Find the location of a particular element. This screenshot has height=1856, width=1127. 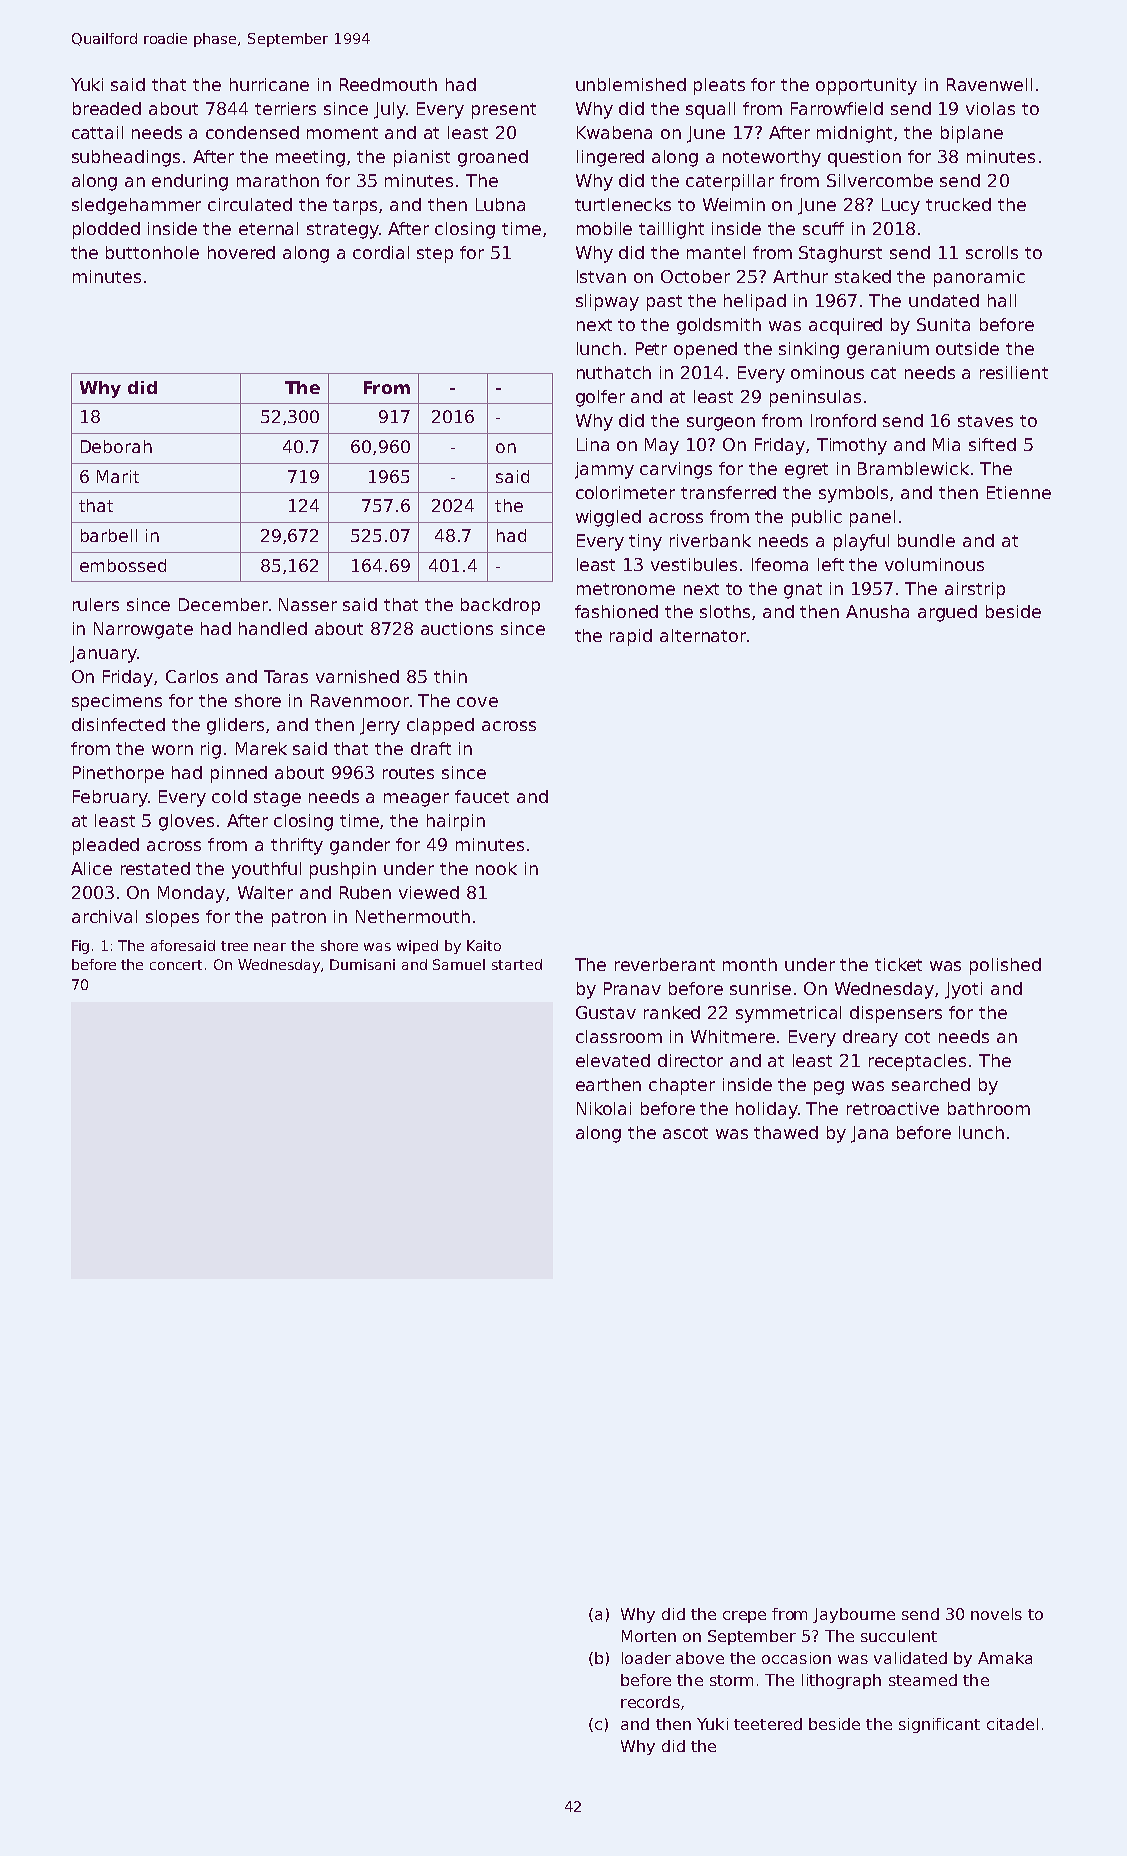

polished is located at coordinates (1005, 966).
